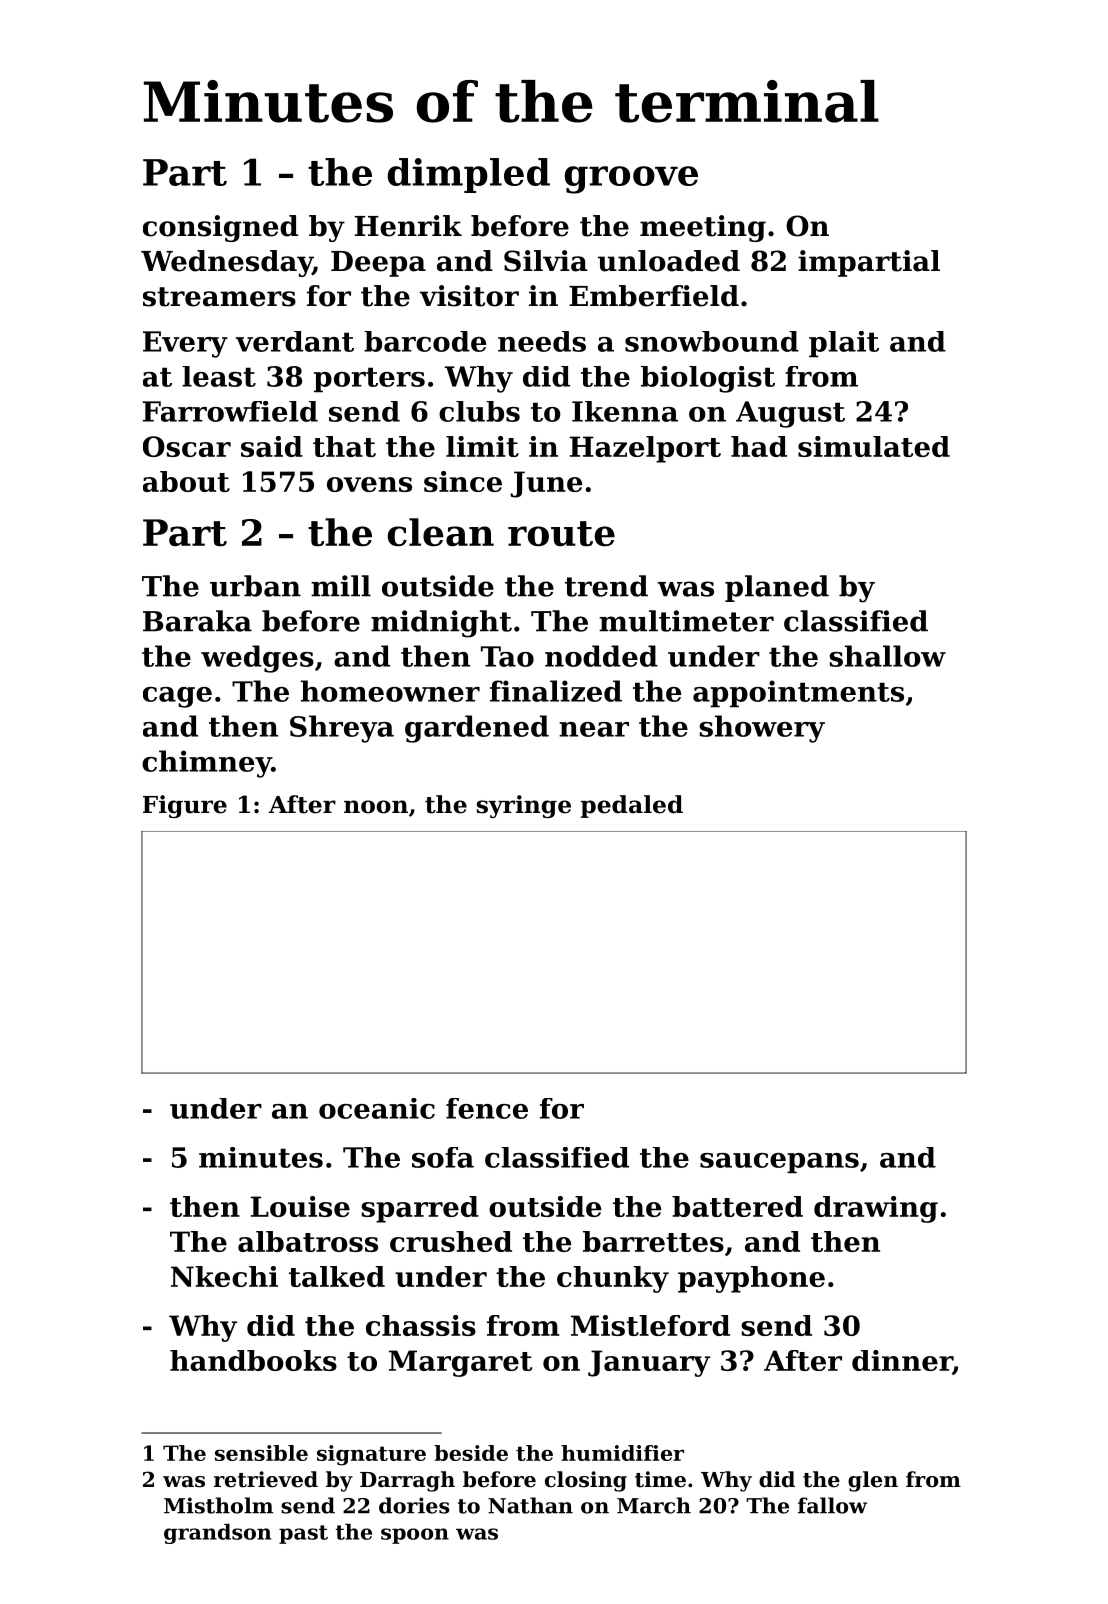 The image size is (1108, 1604). Describe the element at coordinates (218, 1505) in the document. I see `Mistholm` at that location.
